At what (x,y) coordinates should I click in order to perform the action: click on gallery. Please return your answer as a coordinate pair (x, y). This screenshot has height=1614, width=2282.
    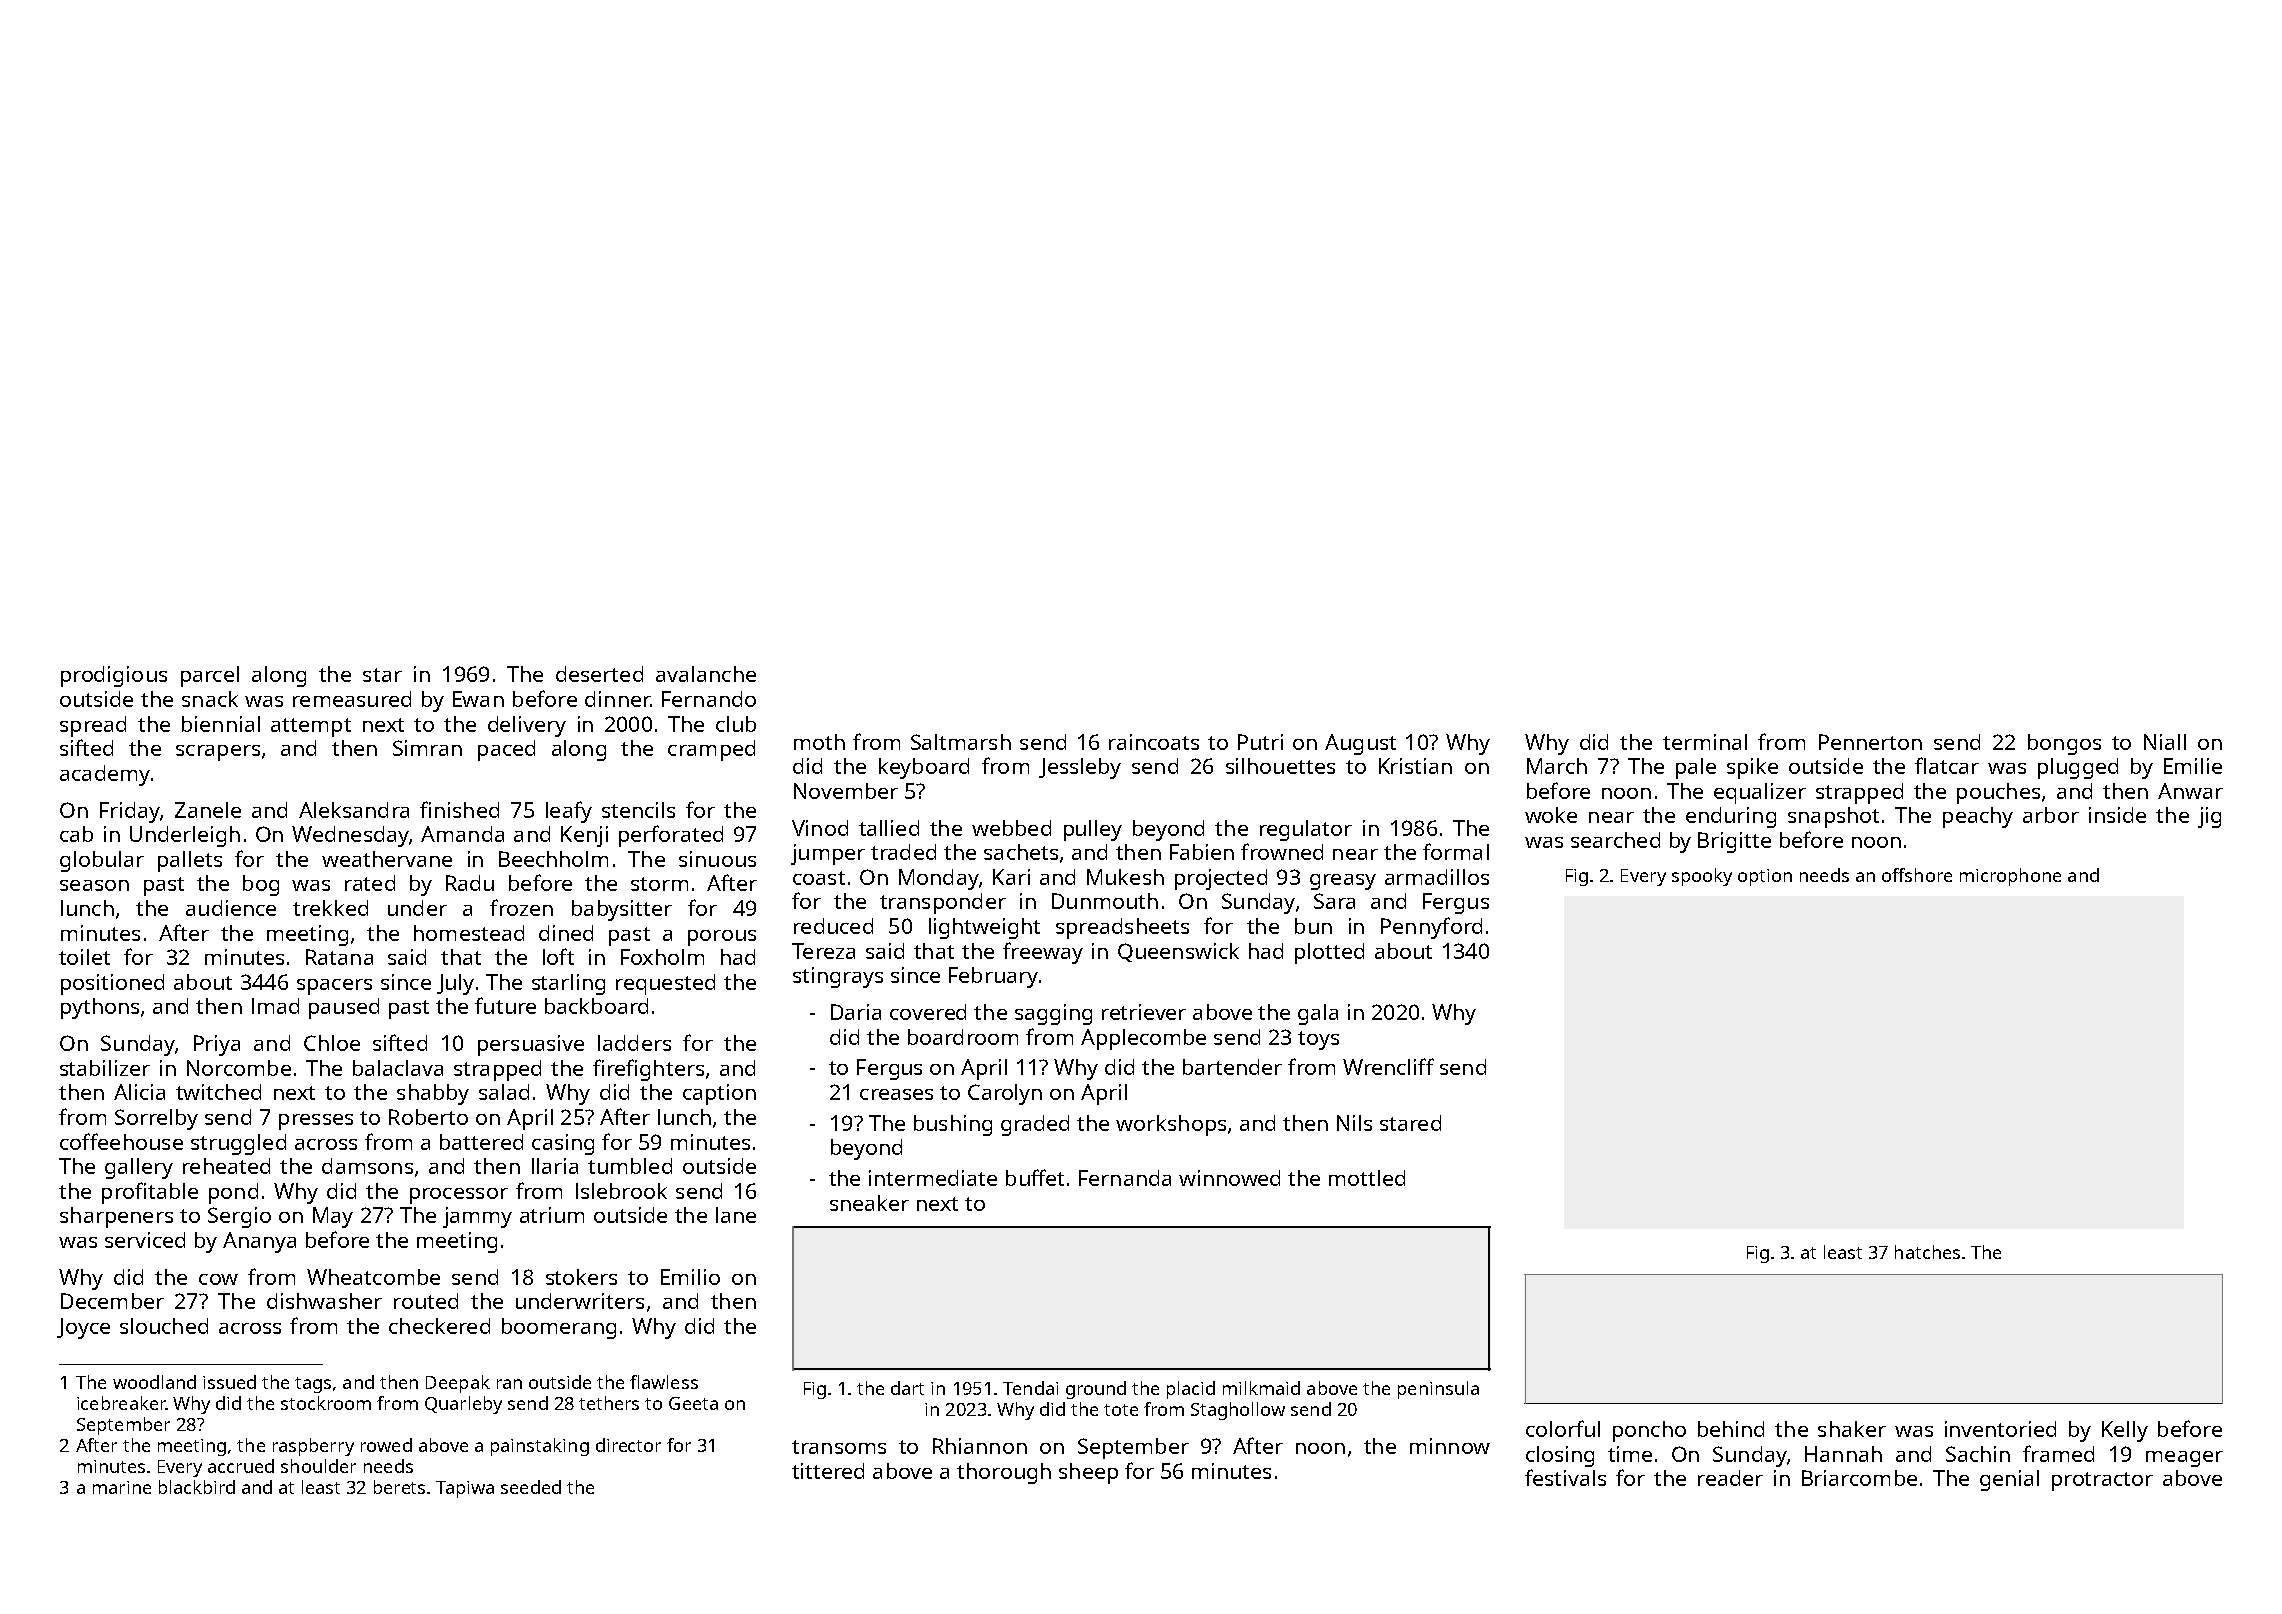
    Looking at the image, I should click on (139, 1168).
